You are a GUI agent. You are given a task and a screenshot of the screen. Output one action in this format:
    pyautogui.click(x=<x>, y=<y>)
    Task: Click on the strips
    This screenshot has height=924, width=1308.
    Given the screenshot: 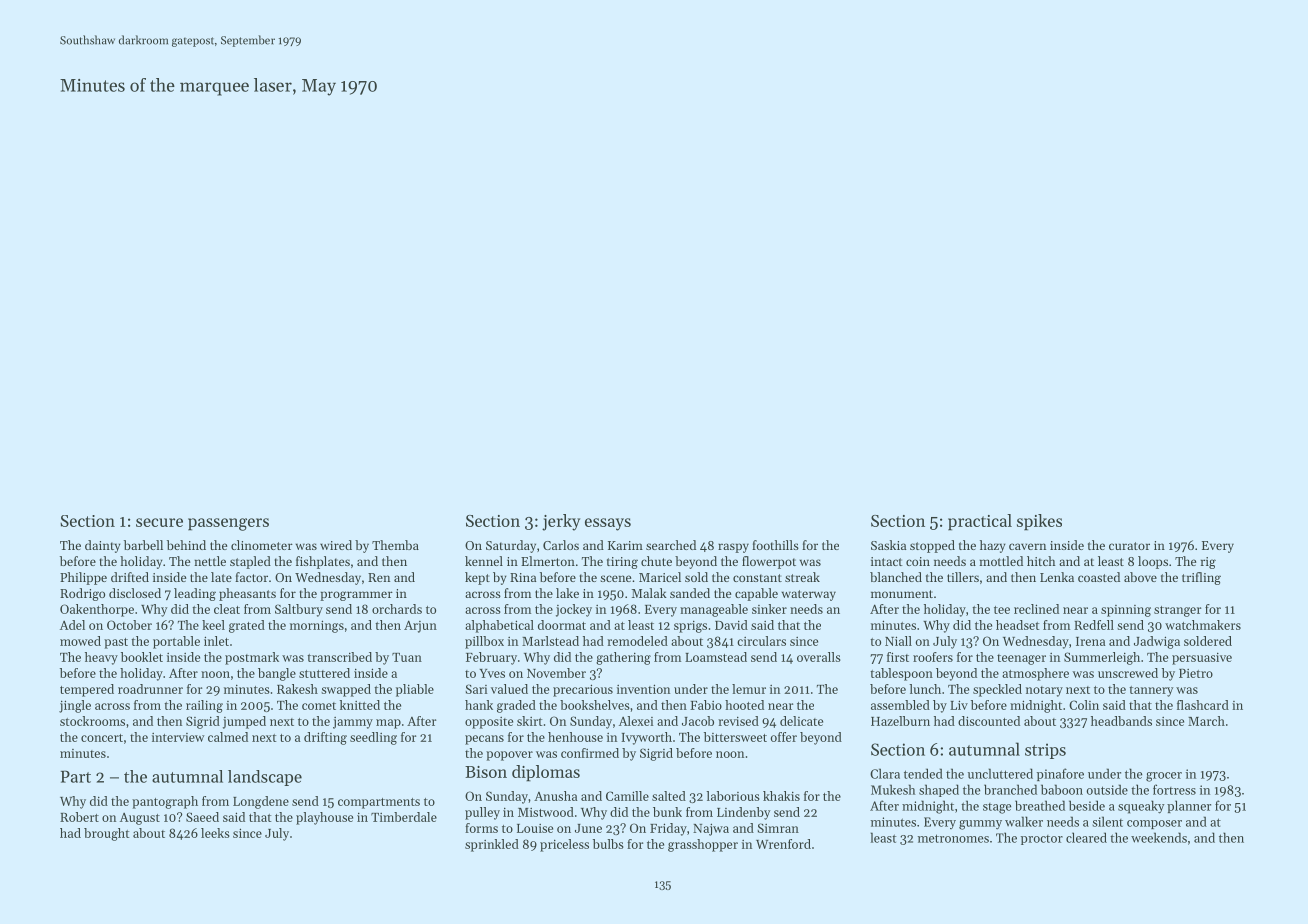 What is the action you would take?
    pyautogui.click(x=1045, y=751)
